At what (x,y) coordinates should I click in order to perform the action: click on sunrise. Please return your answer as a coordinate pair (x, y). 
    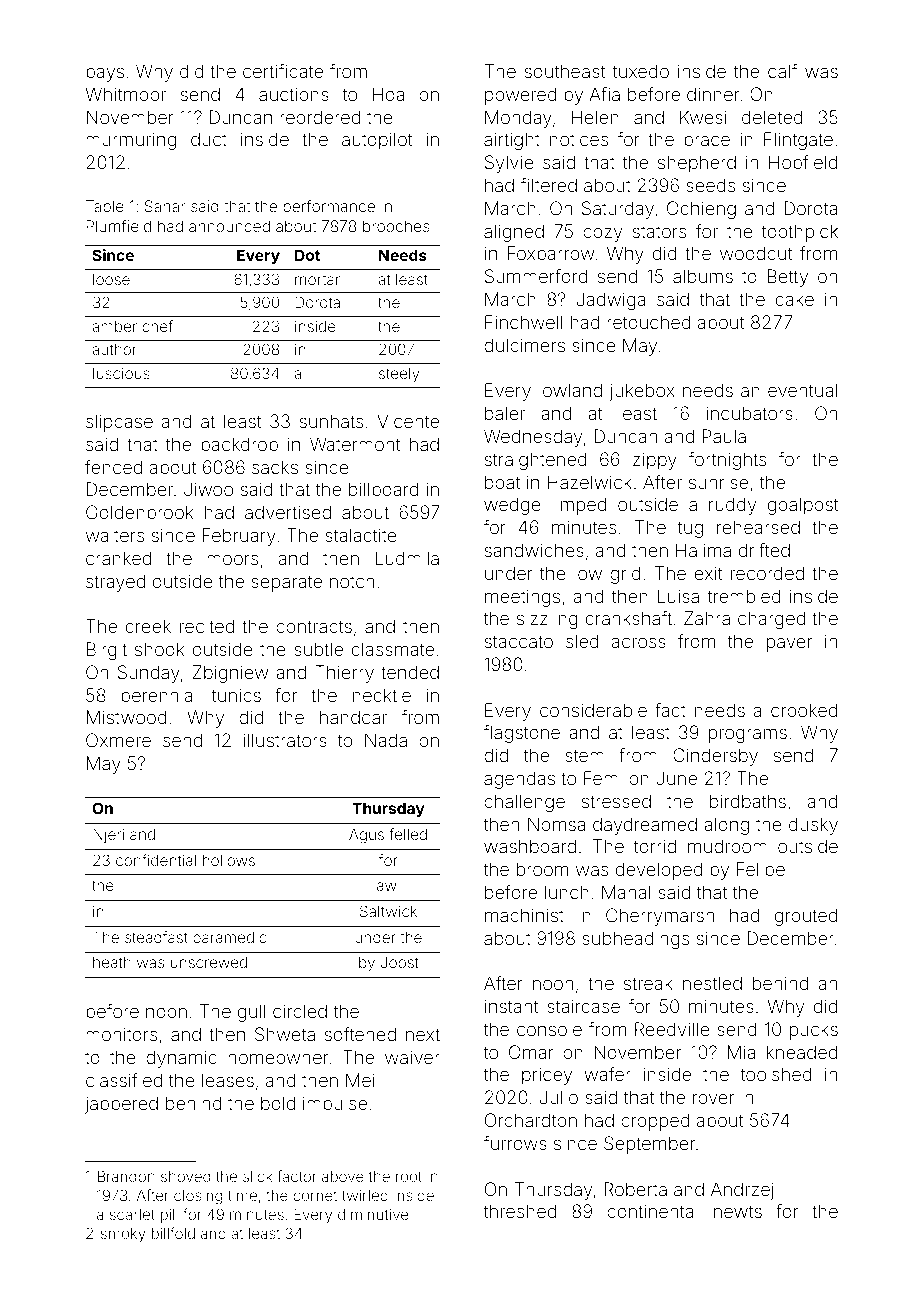
    Looking at the image, I should click on (718, 482).
